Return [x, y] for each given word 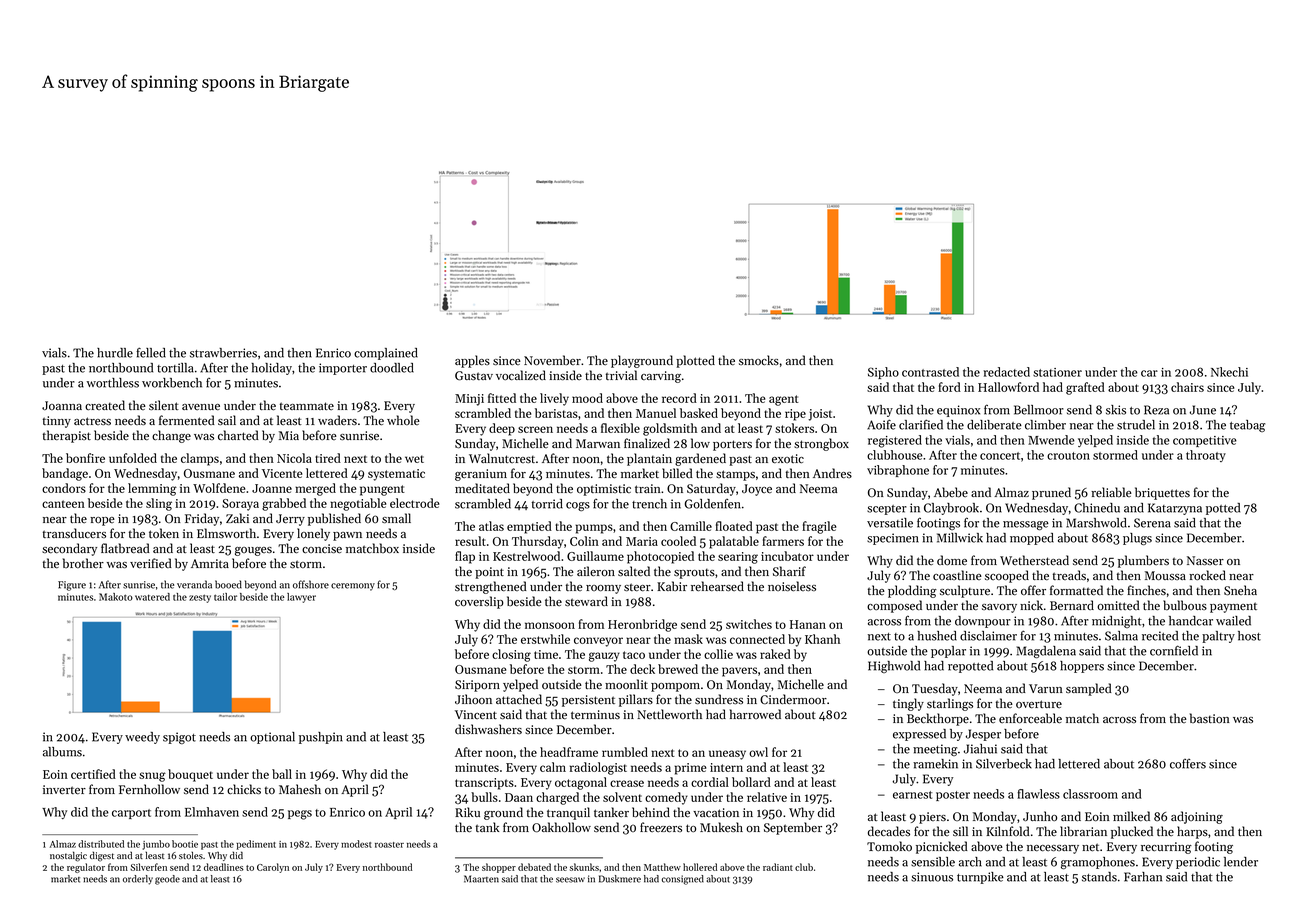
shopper [499, 868]
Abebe [951, 492]
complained [386, 354]
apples [472, 361]
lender [1241, 862]
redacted [1006, 372]
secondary [69, 549]
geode [167, 880]
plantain [649, 459]
